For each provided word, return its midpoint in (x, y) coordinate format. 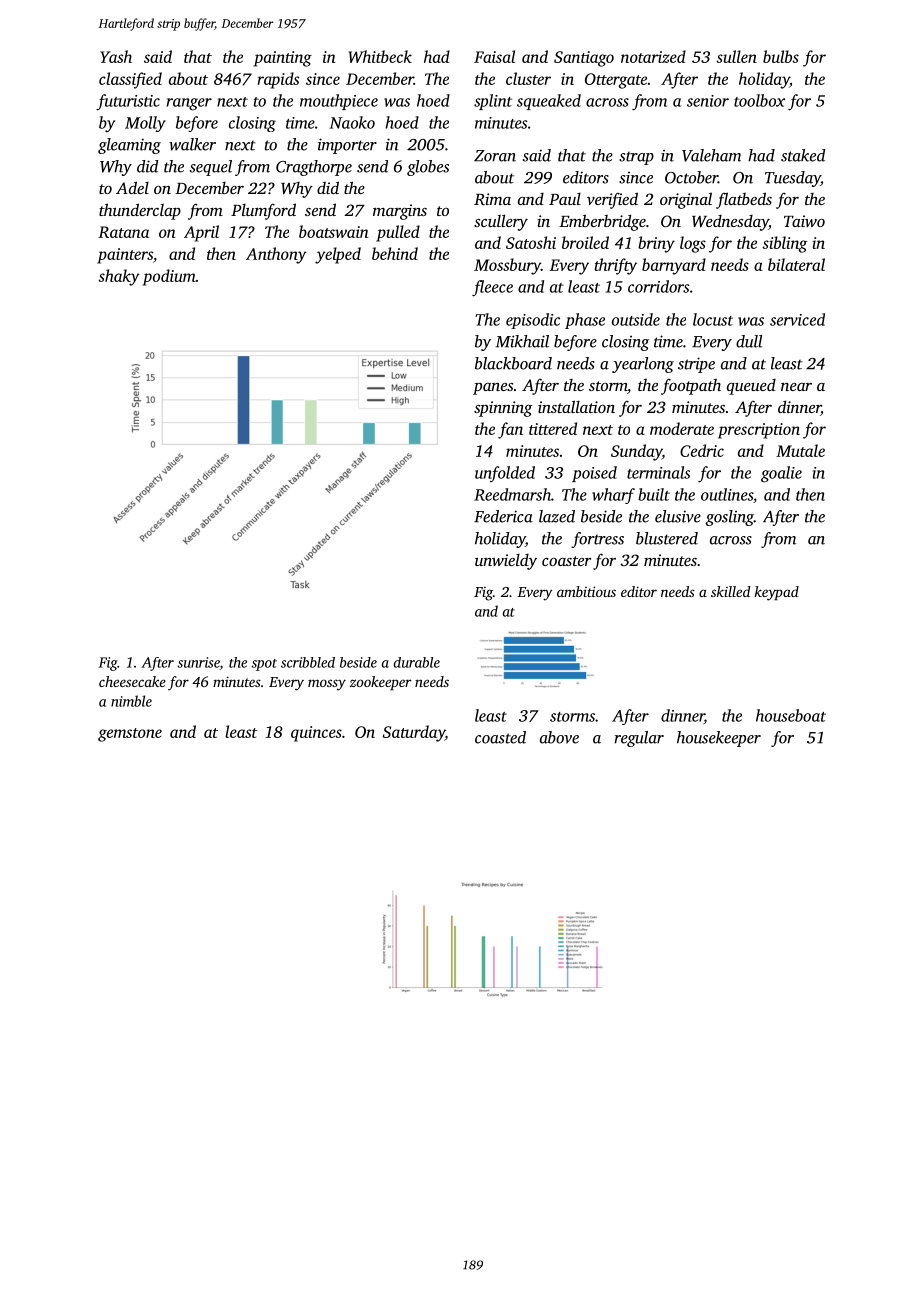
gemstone (130, 735)
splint (493, 102)
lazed (557, 516)
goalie (781, 474)
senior (708, 101)
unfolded (505, 474)
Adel (132, 187)
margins (400, 212)
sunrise (198, 663)
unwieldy (506, 562)
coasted (500, 737)
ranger (189, 104)
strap (636, 158)
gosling (730, 518)
